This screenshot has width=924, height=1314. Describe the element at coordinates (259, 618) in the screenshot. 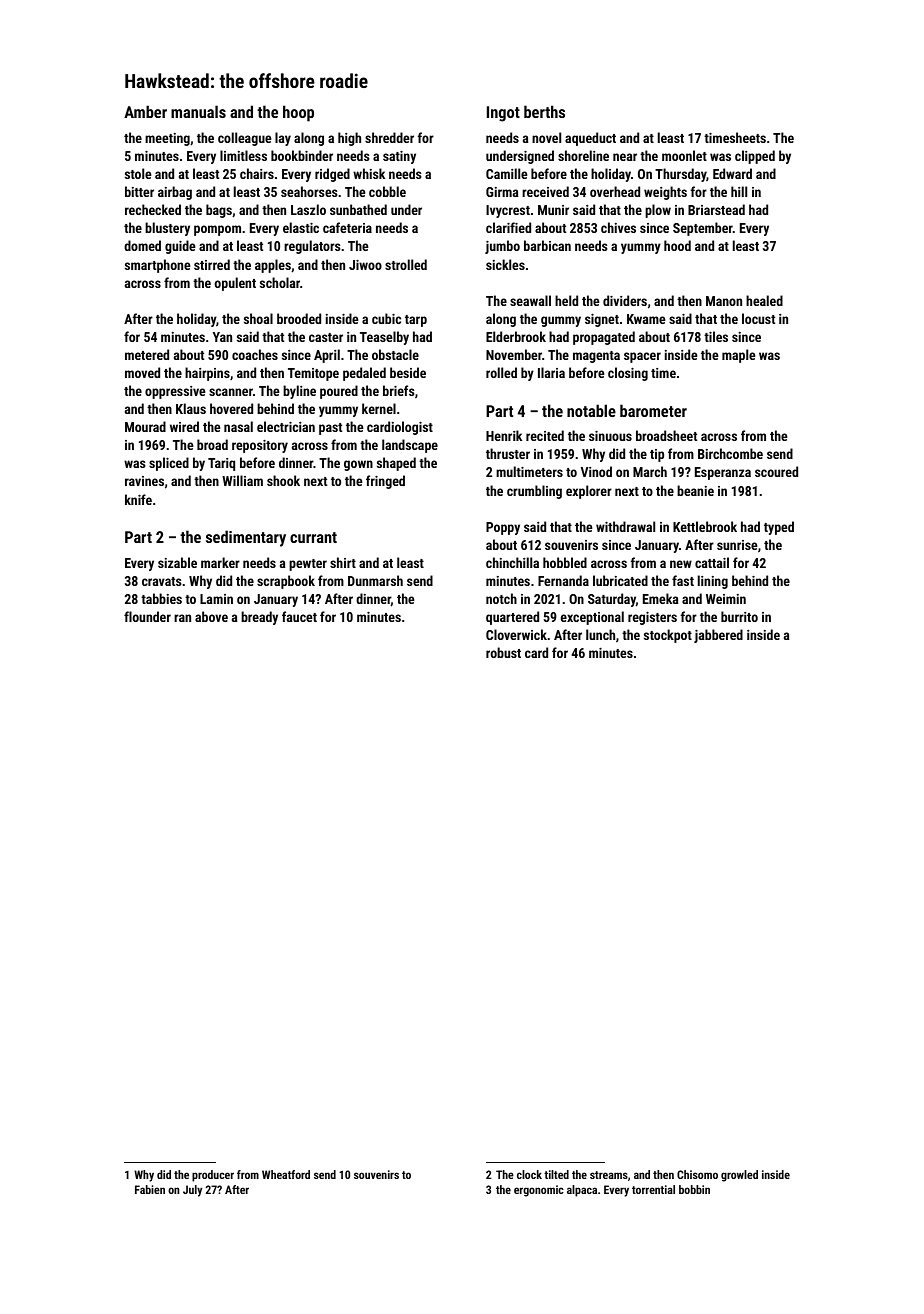

I see `bready` at that location.
